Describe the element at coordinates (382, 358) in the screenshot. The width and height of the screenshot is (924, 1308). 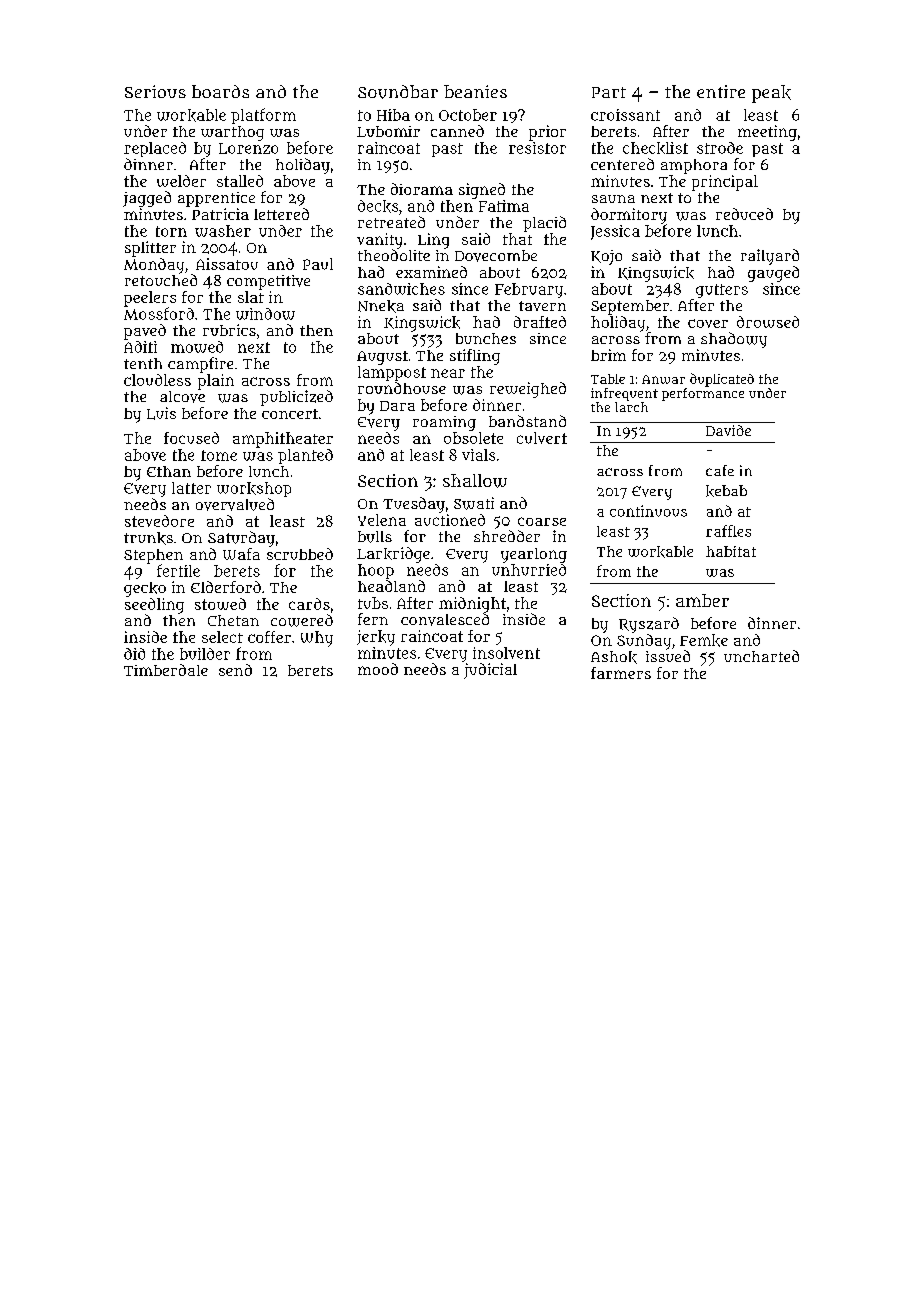
I see `August` at that location.
